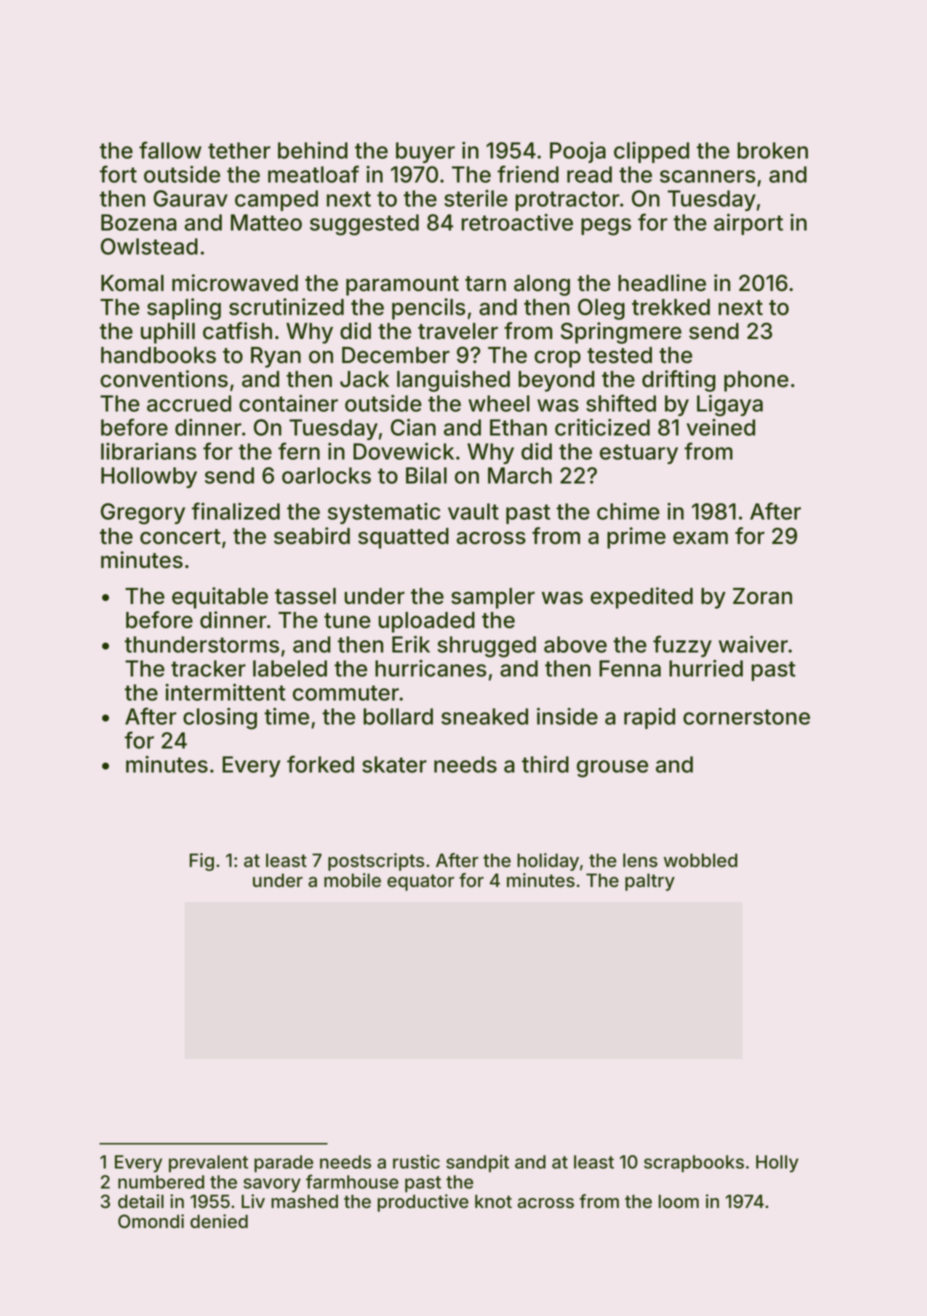 The image size is (927, 1316). What do you see at coordinates (772, 150) in the page?
I see `broken` at bounding box center [772, 150].
